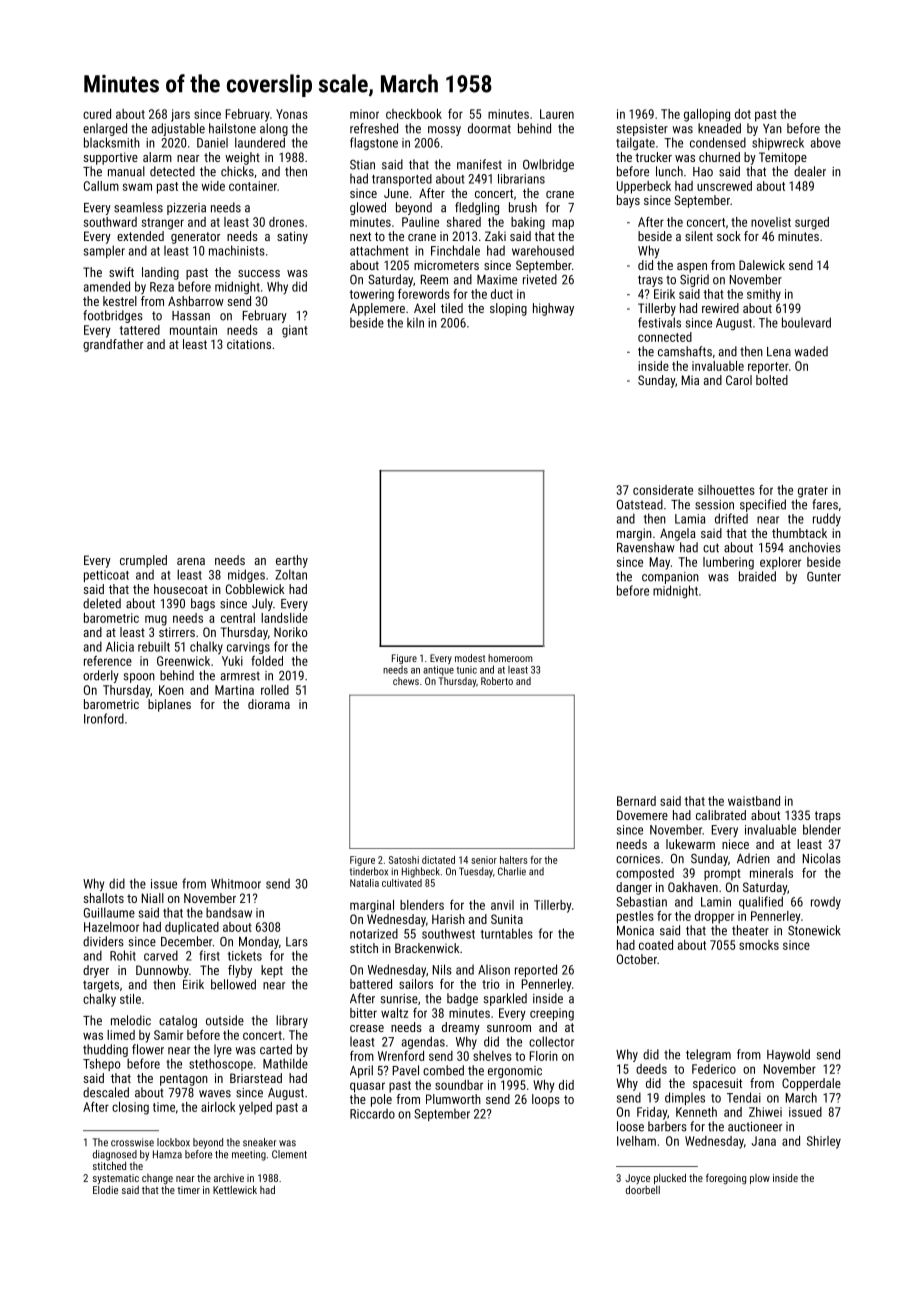  I want to click on diagnosed, so click(115, 1155).
